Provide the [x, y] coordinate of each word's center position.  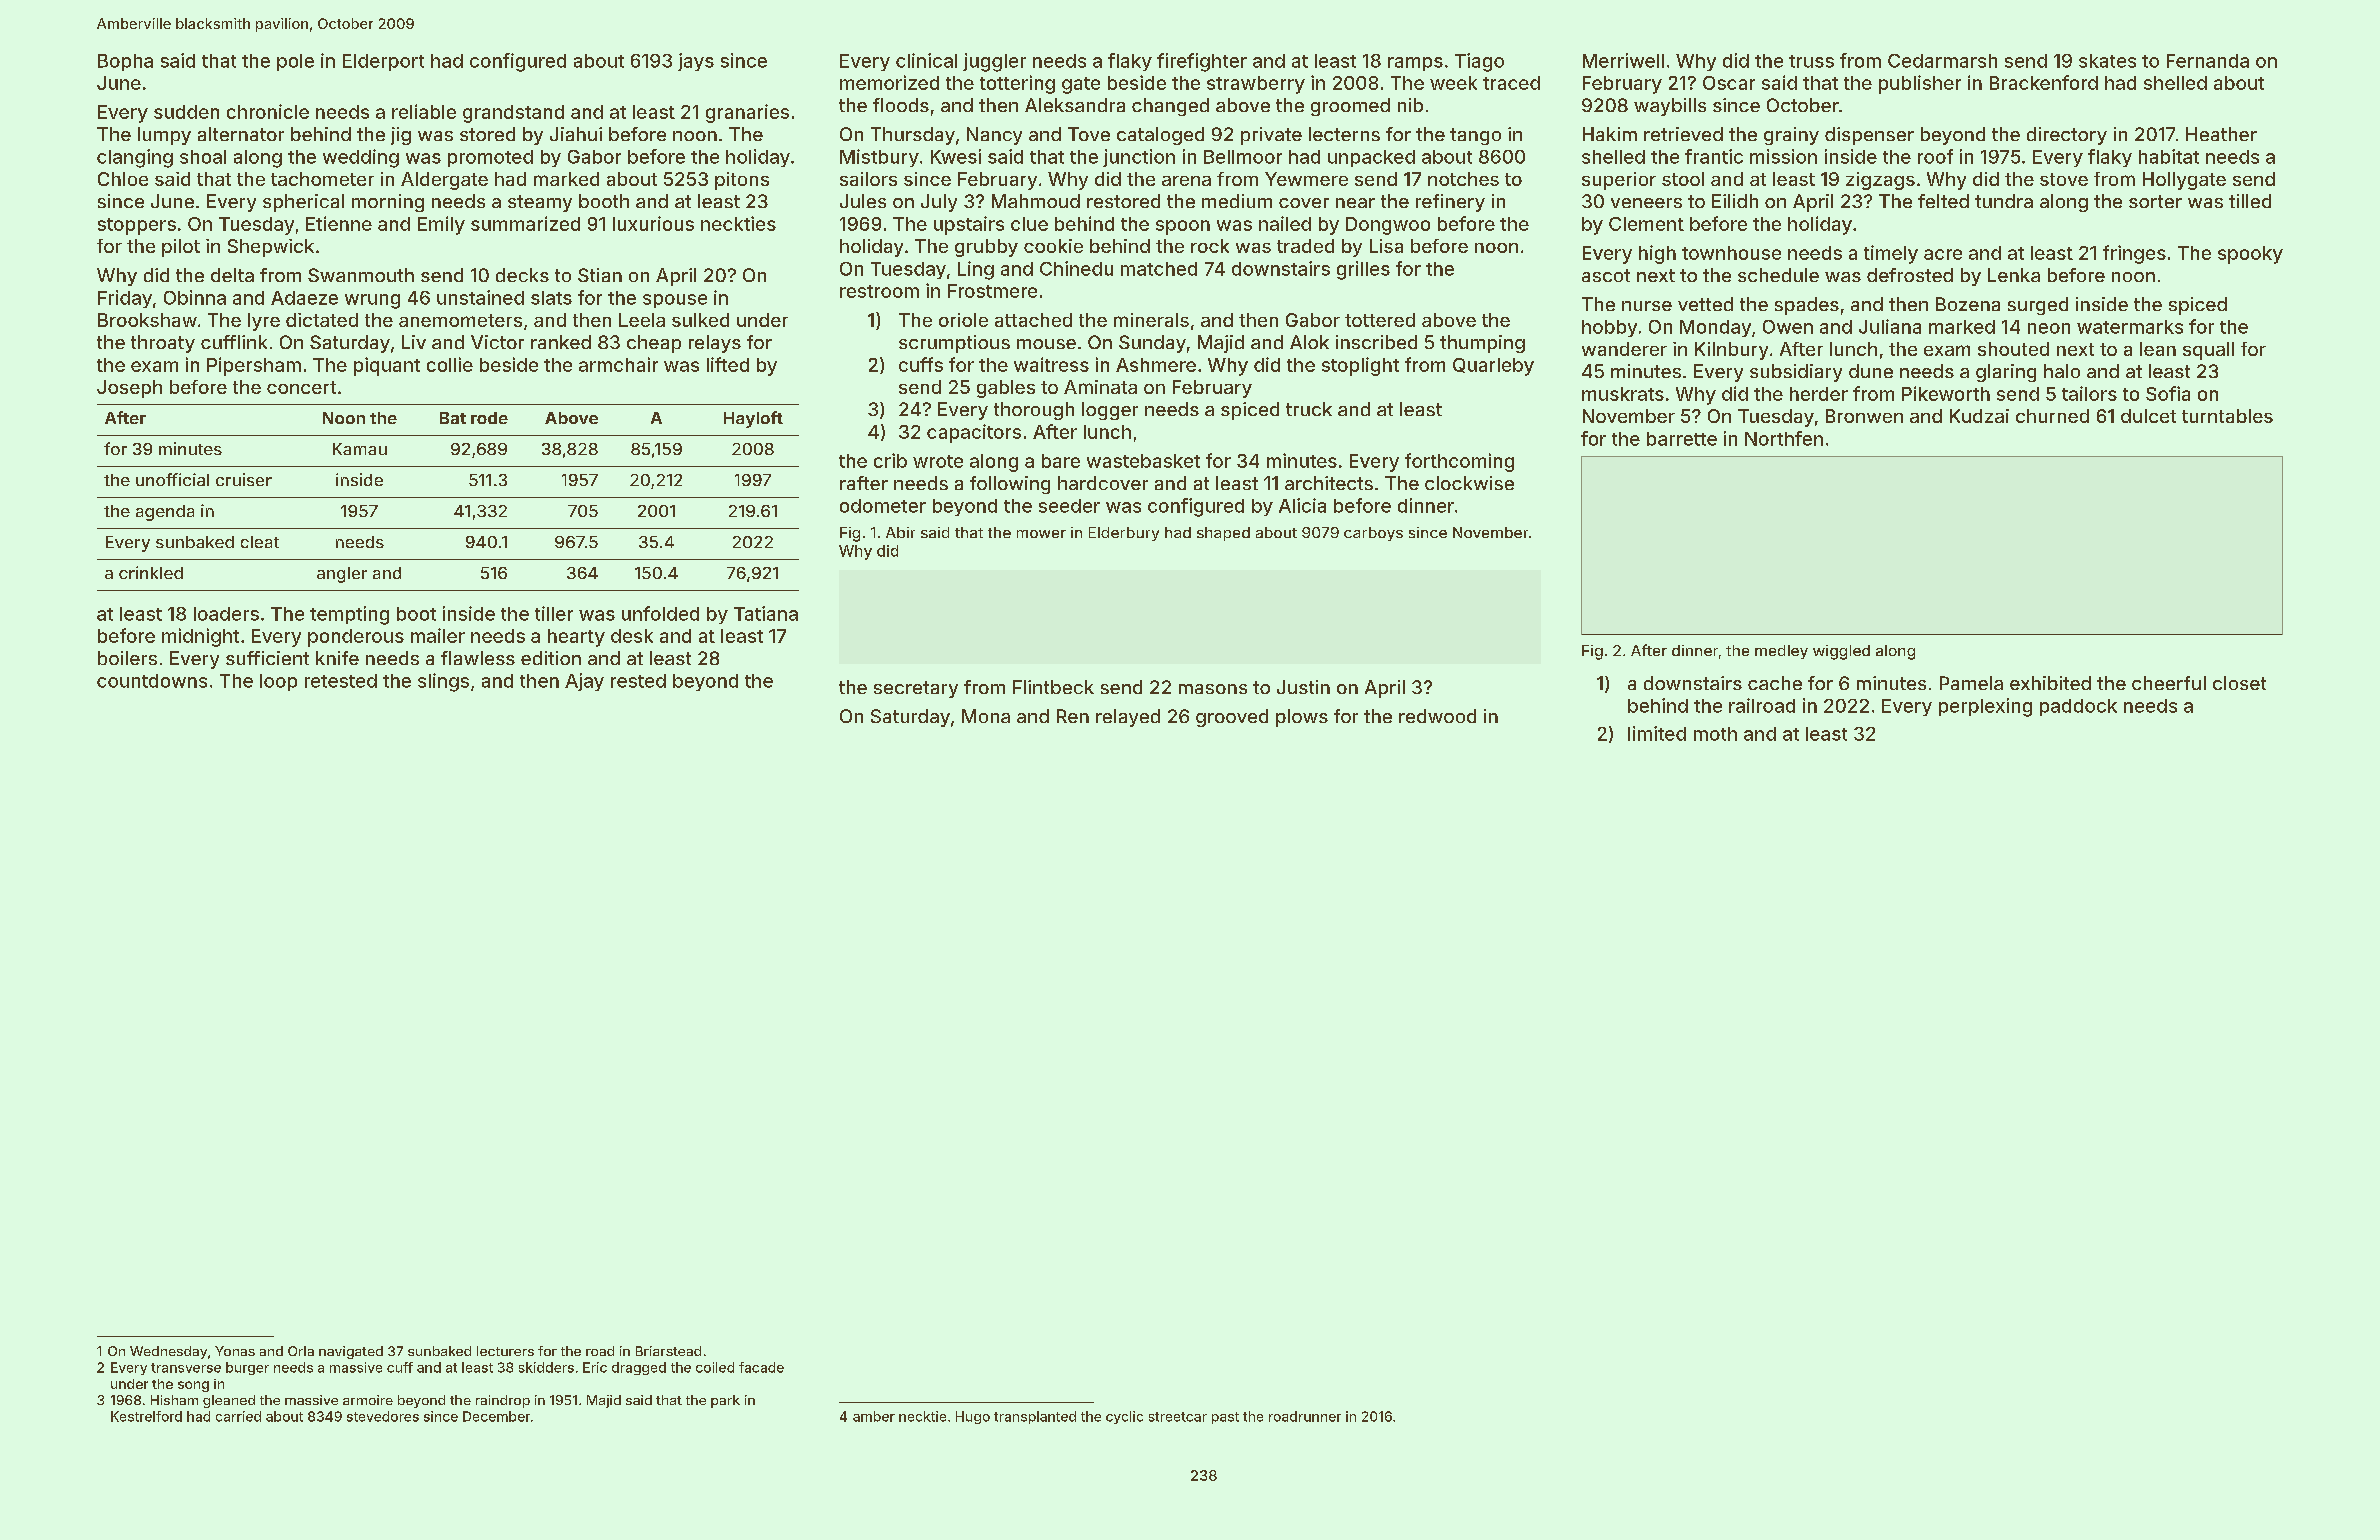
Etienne [339, 223]
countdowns [152, 681]
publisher [1920, 84]
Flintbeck [1053, 687]
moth [1715, 734]
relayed [1128, 718]
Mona [986, 716]
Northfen [1784, 438]
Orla [301, 1351]
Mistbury [879, 158]
